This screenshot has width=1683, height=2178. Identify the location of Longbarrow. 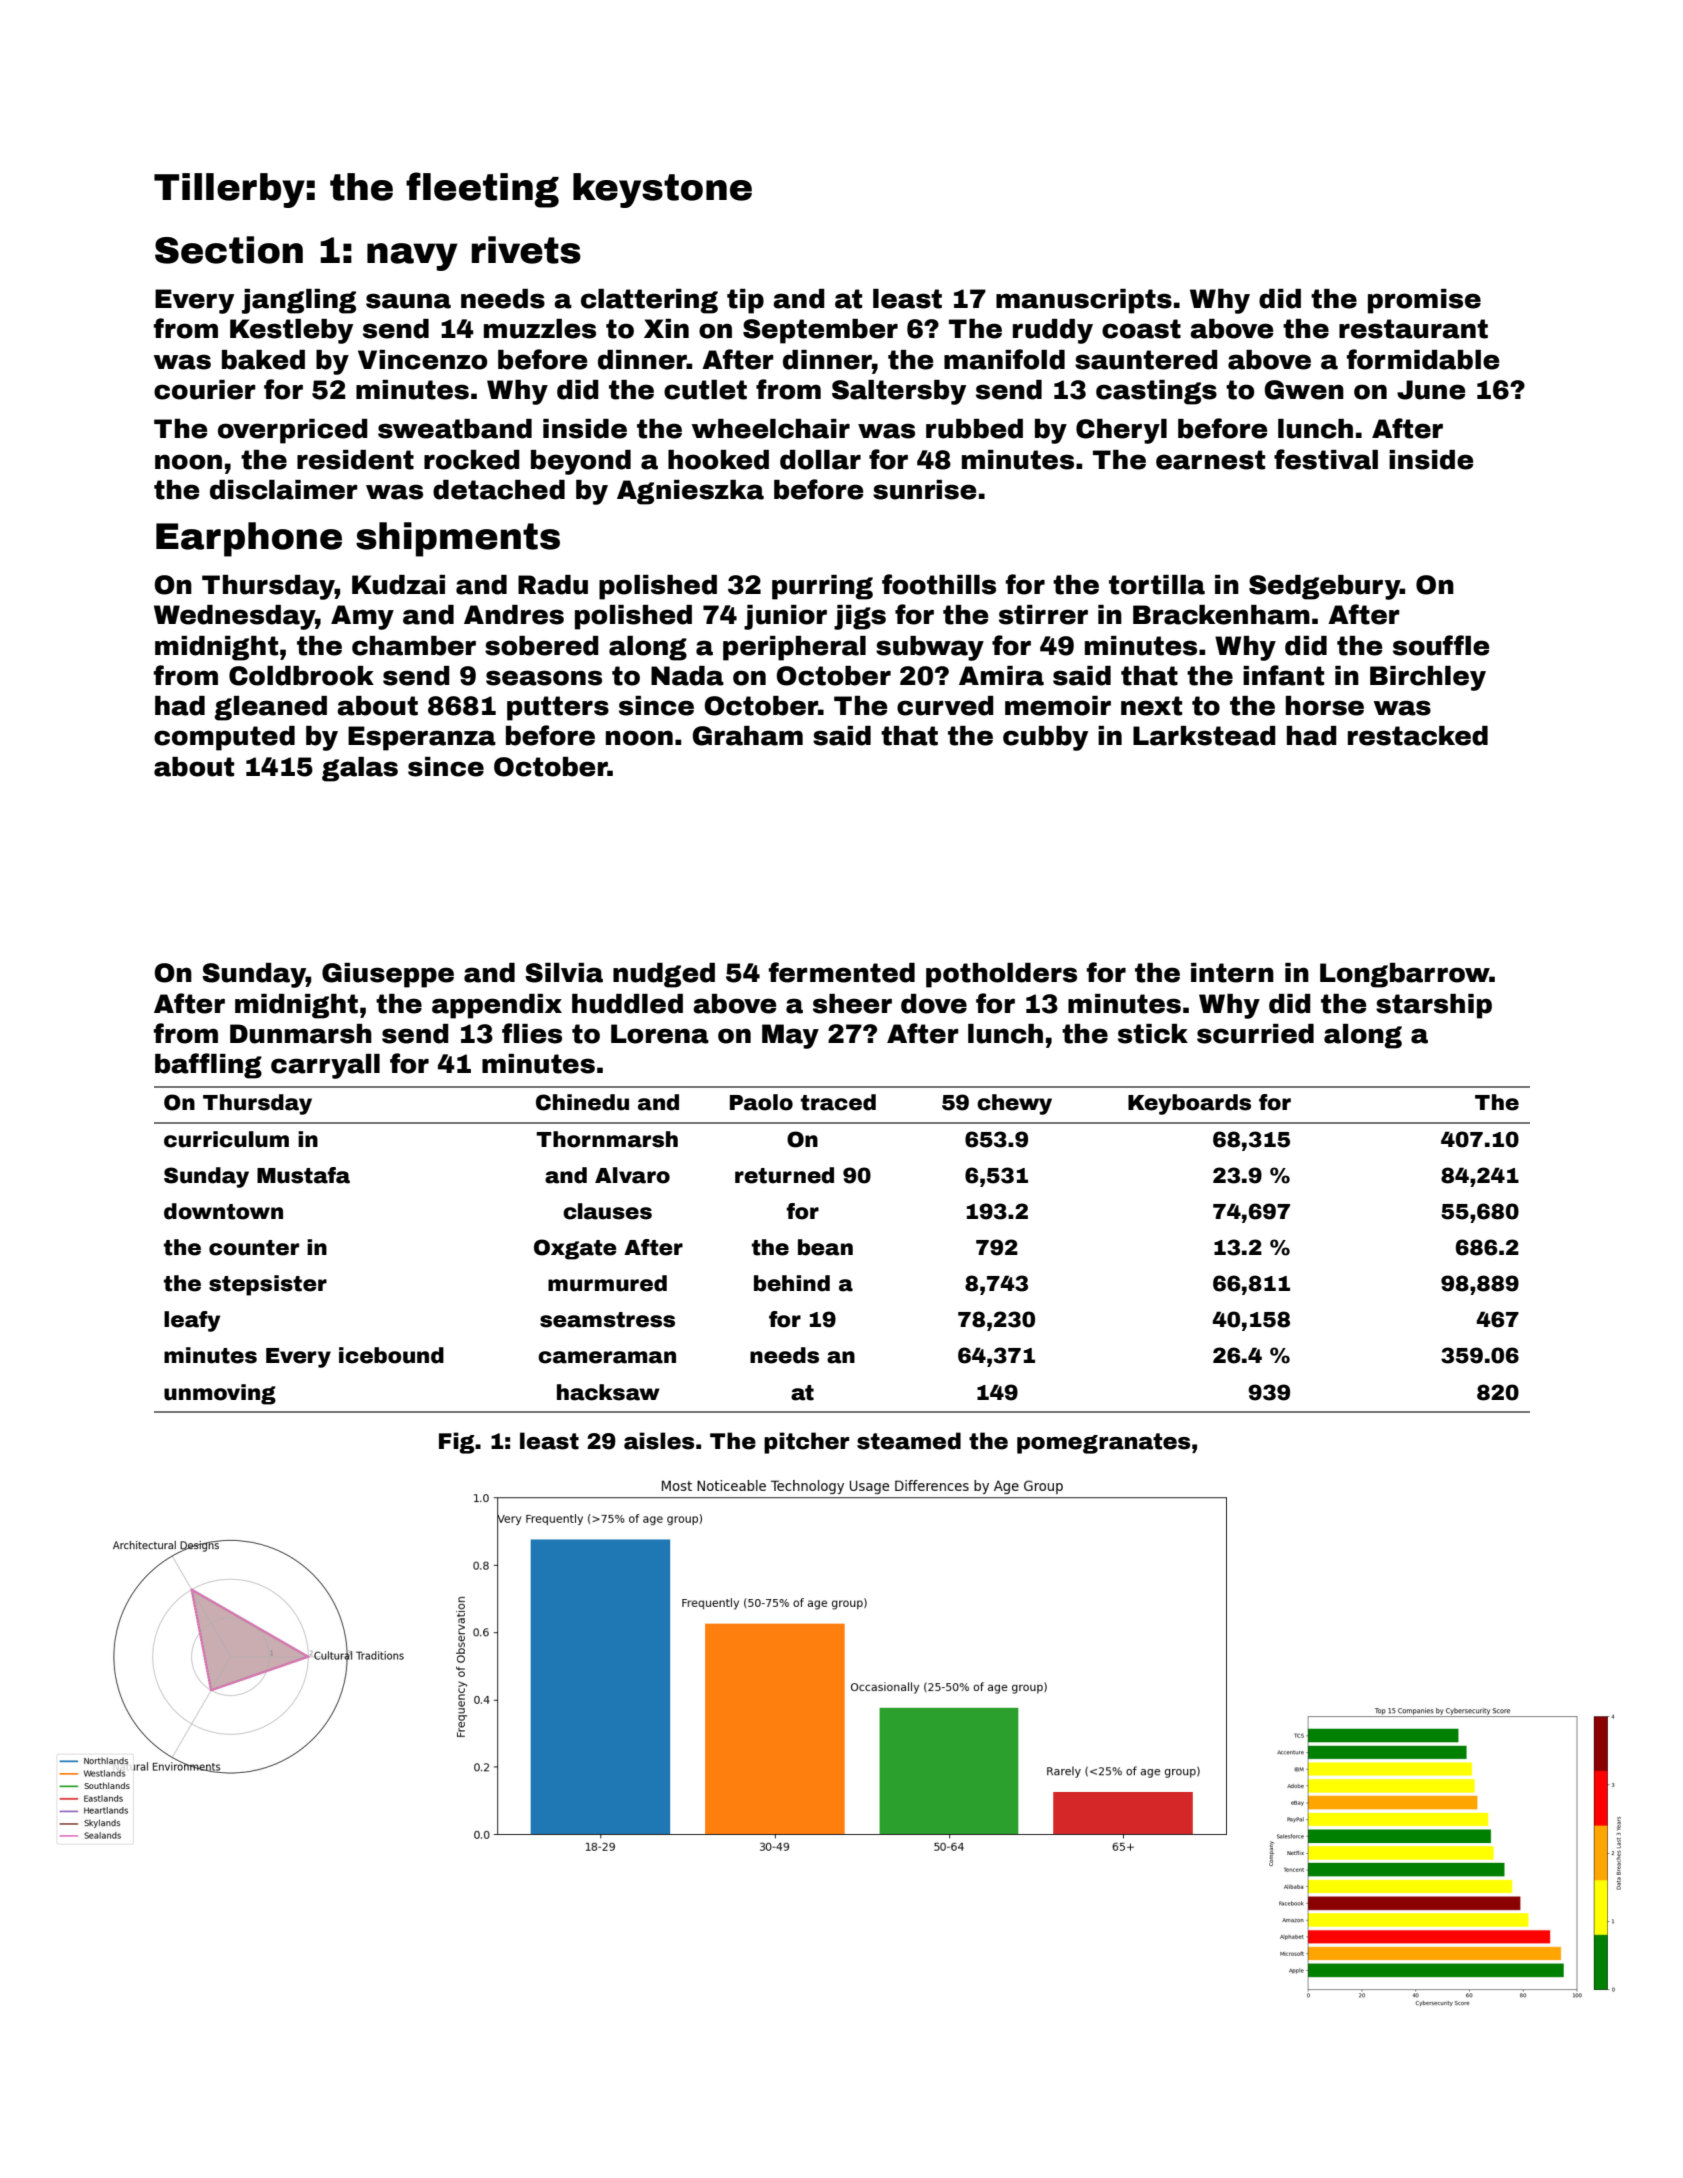
(1405, 975).
